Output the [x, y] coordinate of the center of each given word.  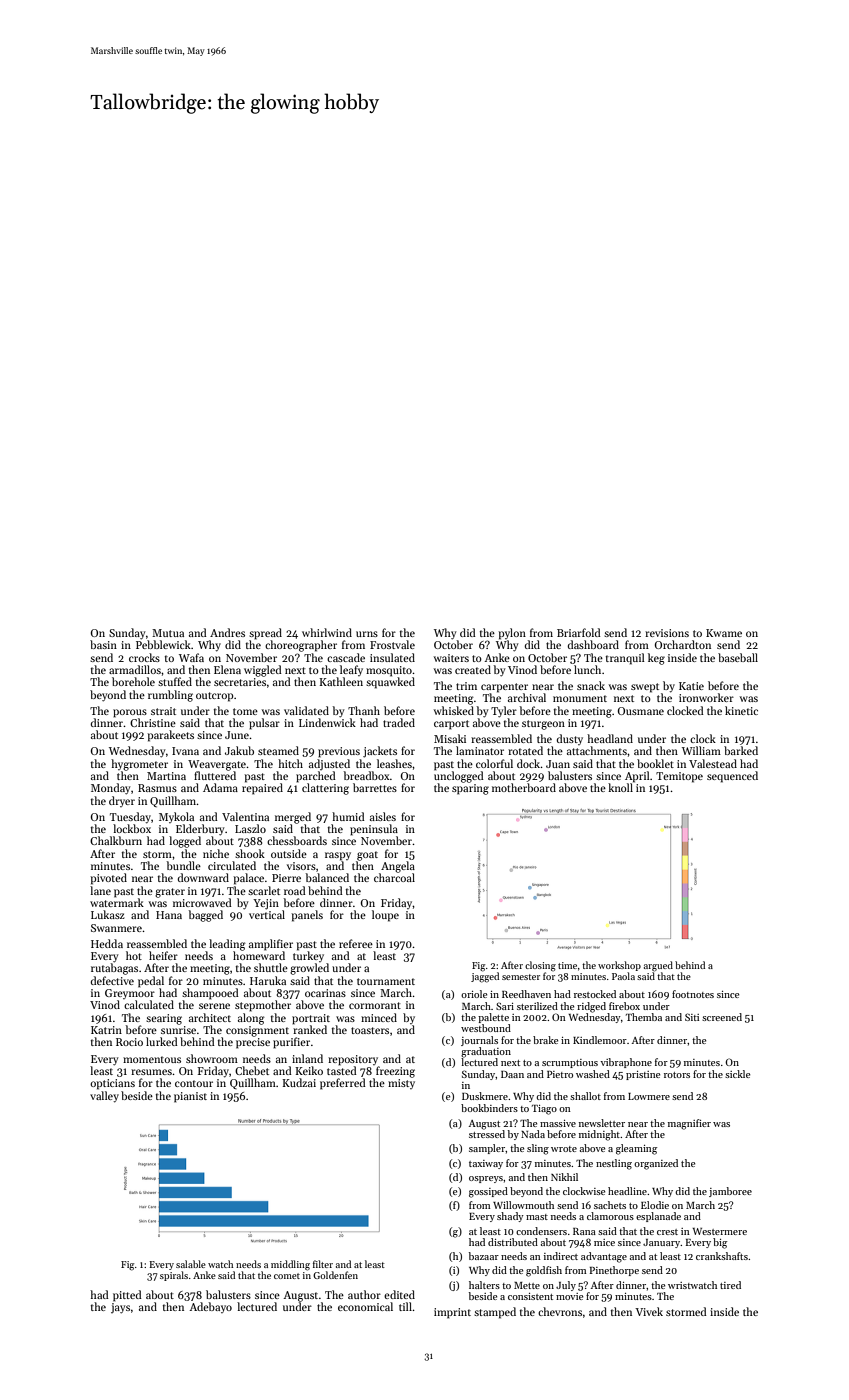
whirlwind [327, 632]
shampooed [210, 994]
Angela [398, 867]
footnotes [693, 994]
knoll [620, 787]
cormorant [375, 1005]
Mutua [168, 633]
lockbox [132, 828]
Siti [692, 1017]
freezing [395, 1072]
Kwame [724, 633]
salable [191, 1264]
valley [104, 1097]
